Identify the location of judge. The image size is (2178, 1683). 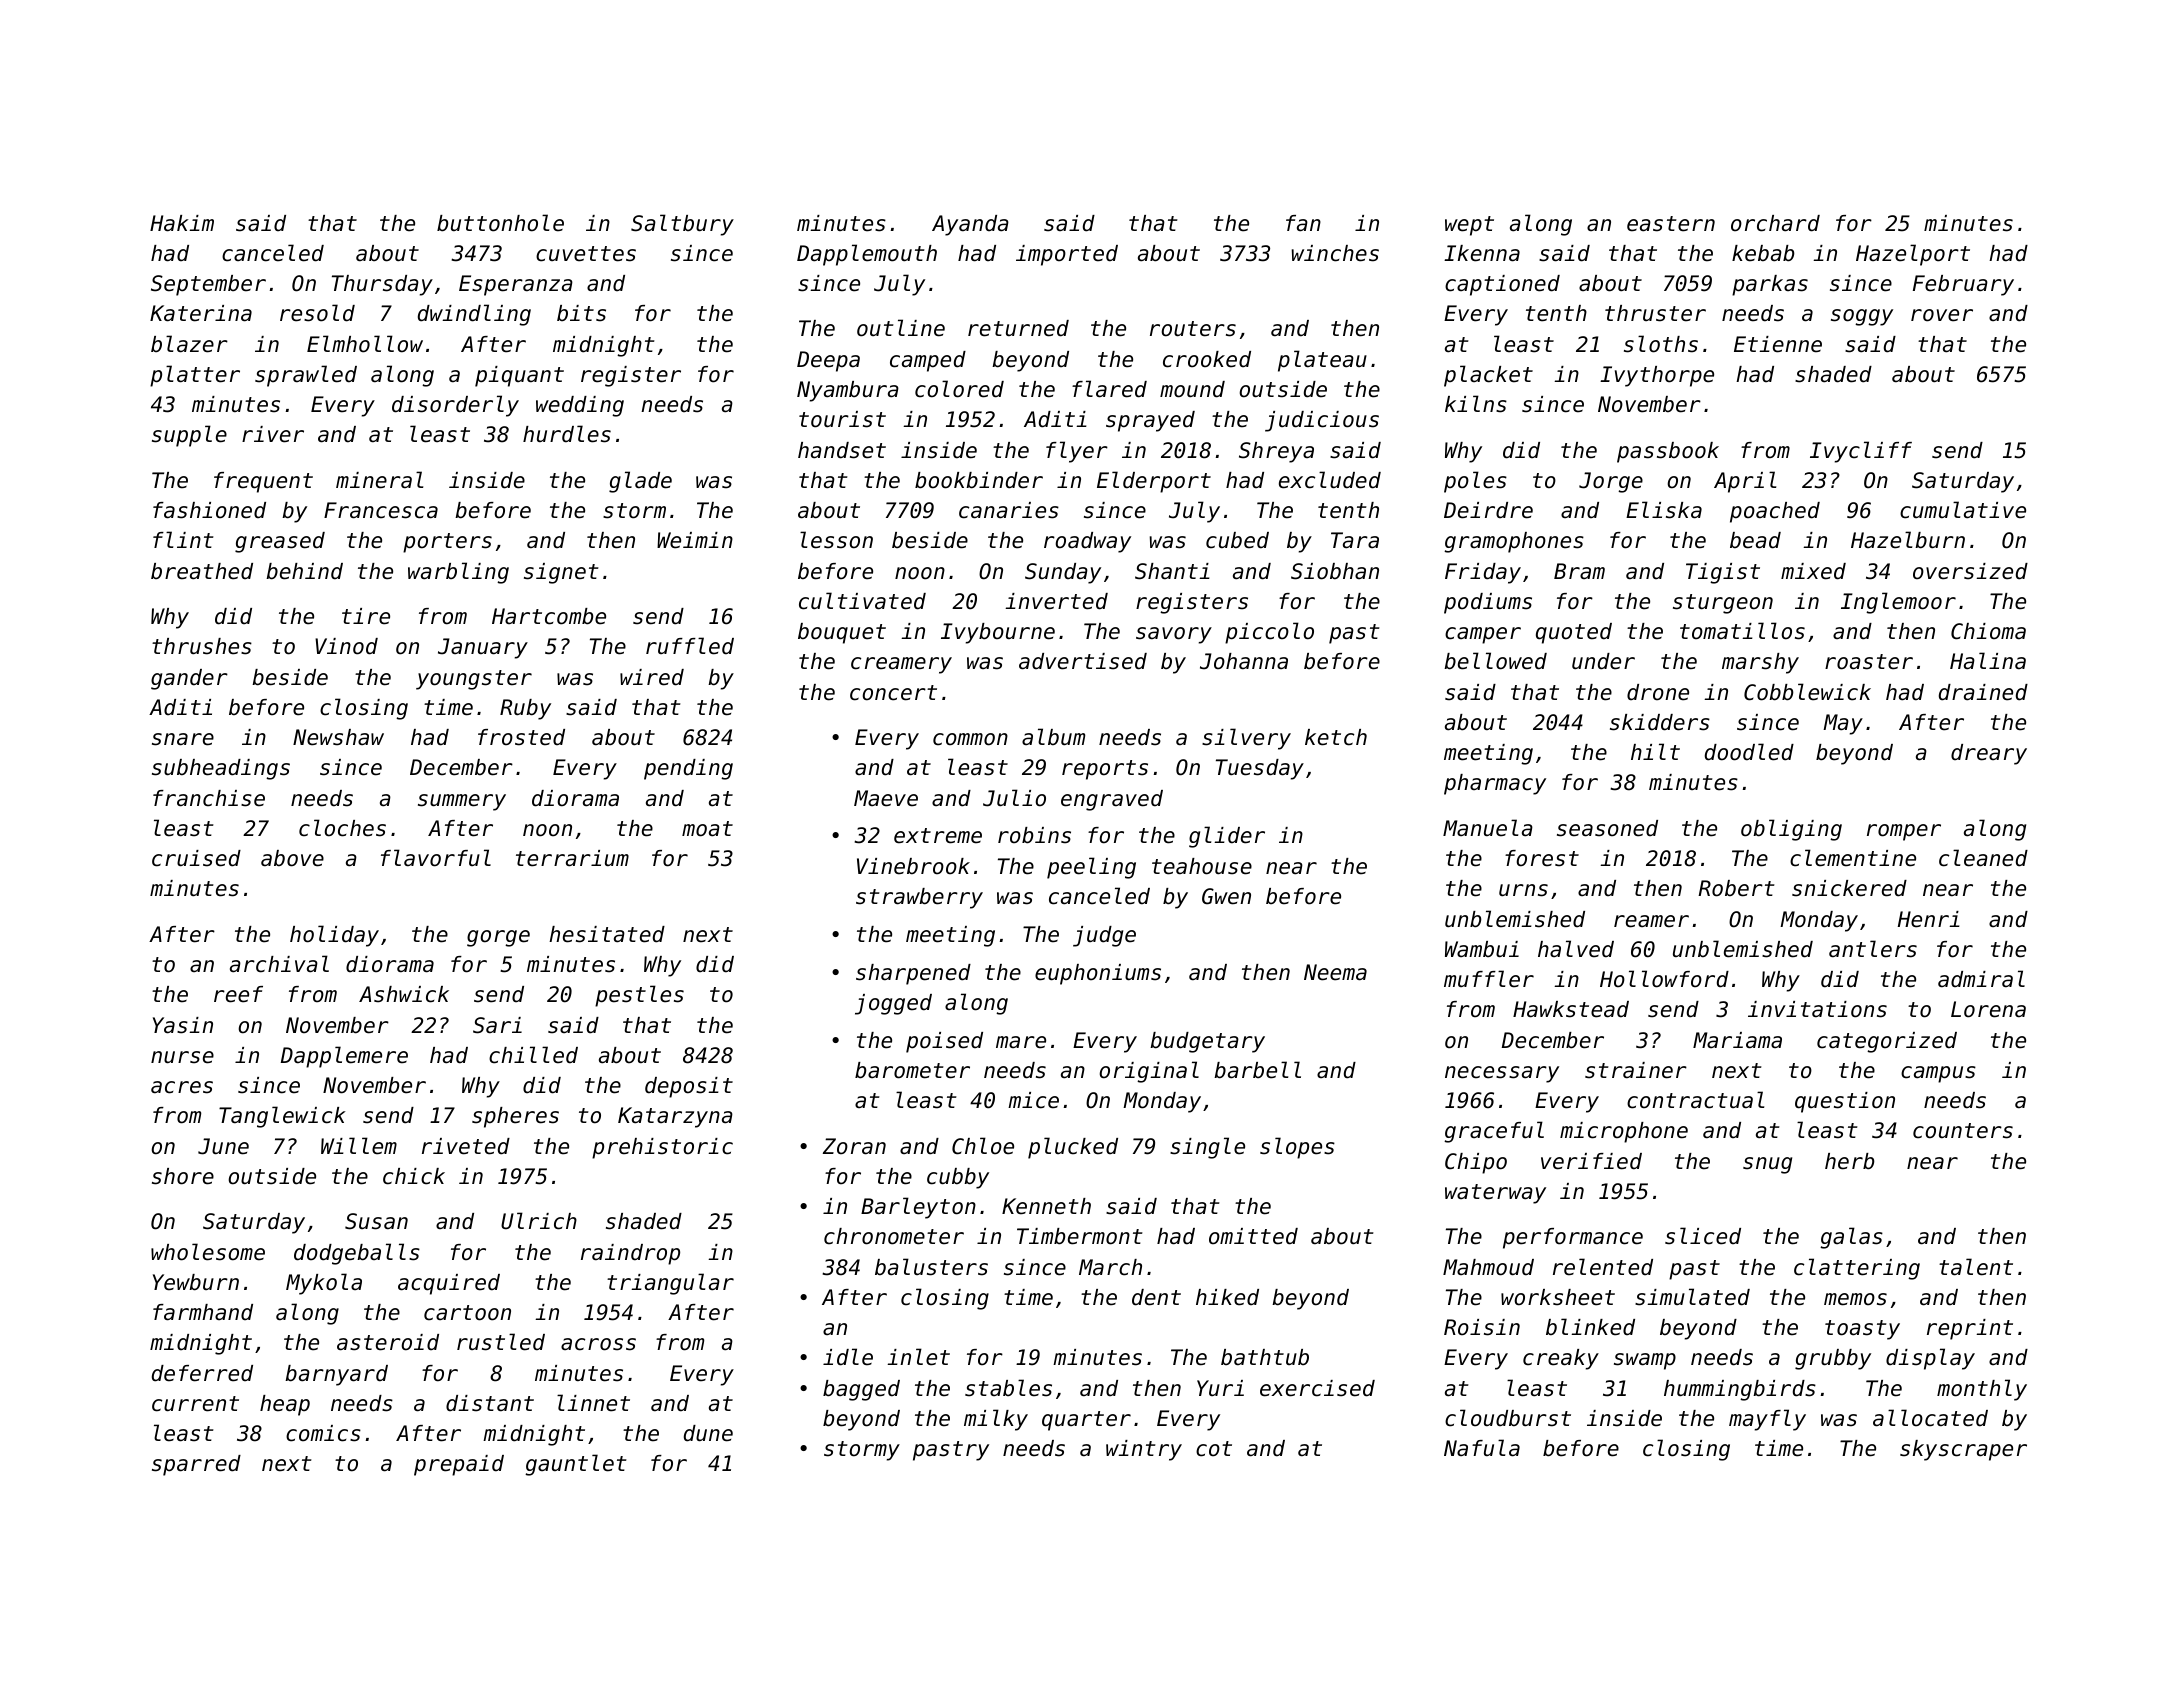
(1104, 936).
